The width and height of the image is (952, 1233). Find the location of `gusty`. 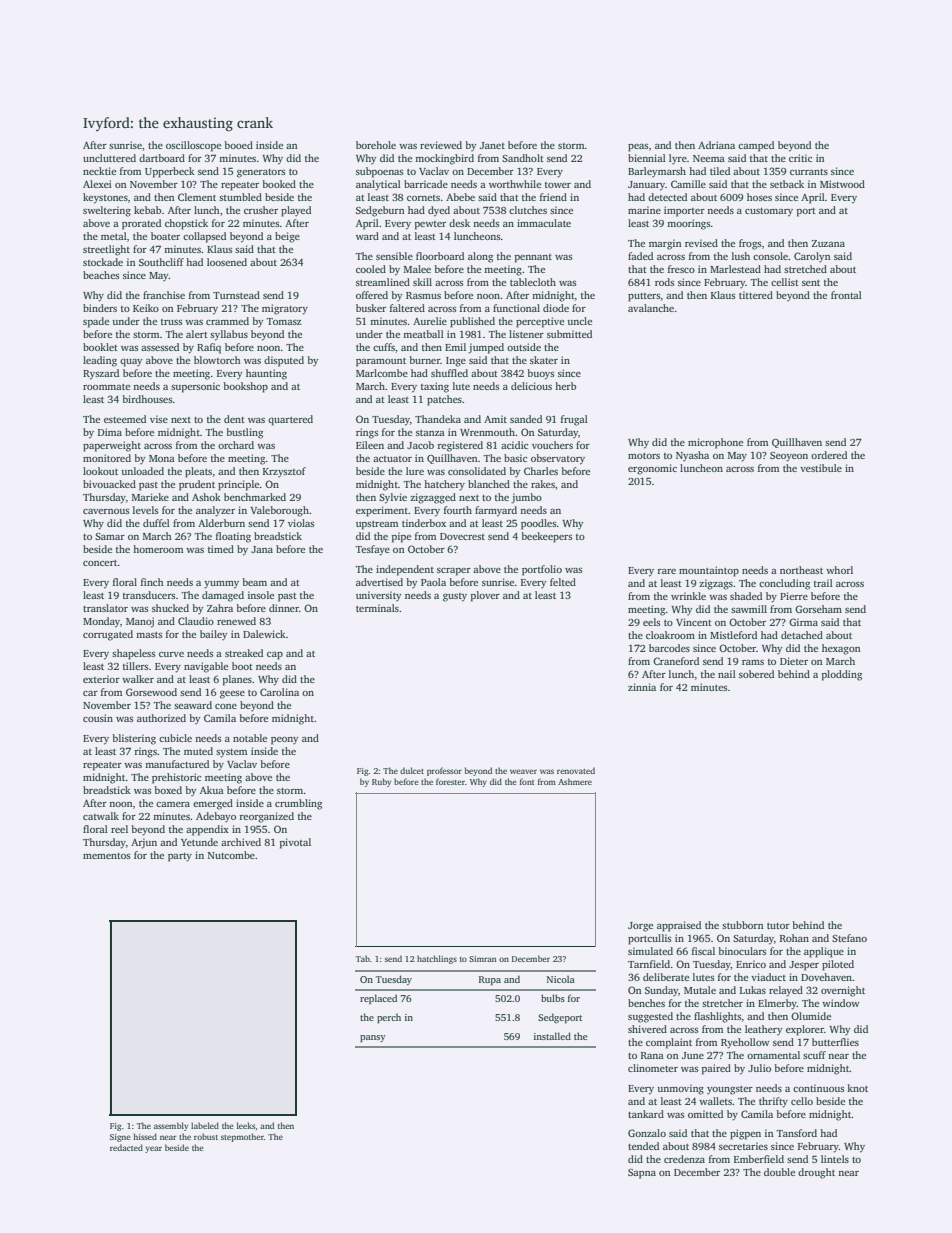

gusty is located at coordinates (455, 597).
